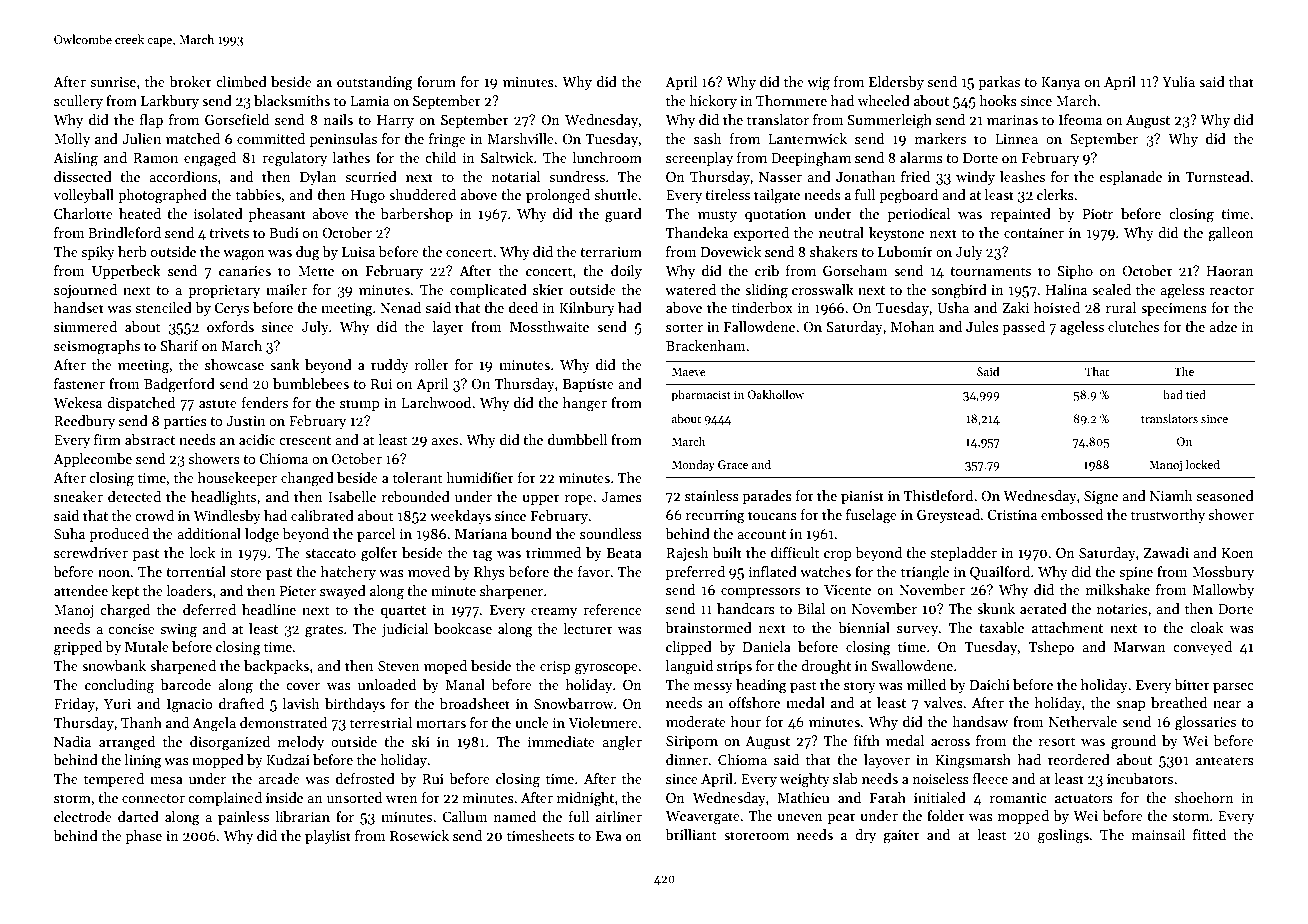 This document has width=1308, height=924. What do you see at coordinates (687, 554) in the document?
I see `Rajesh` at bounding box center [687, 554].
